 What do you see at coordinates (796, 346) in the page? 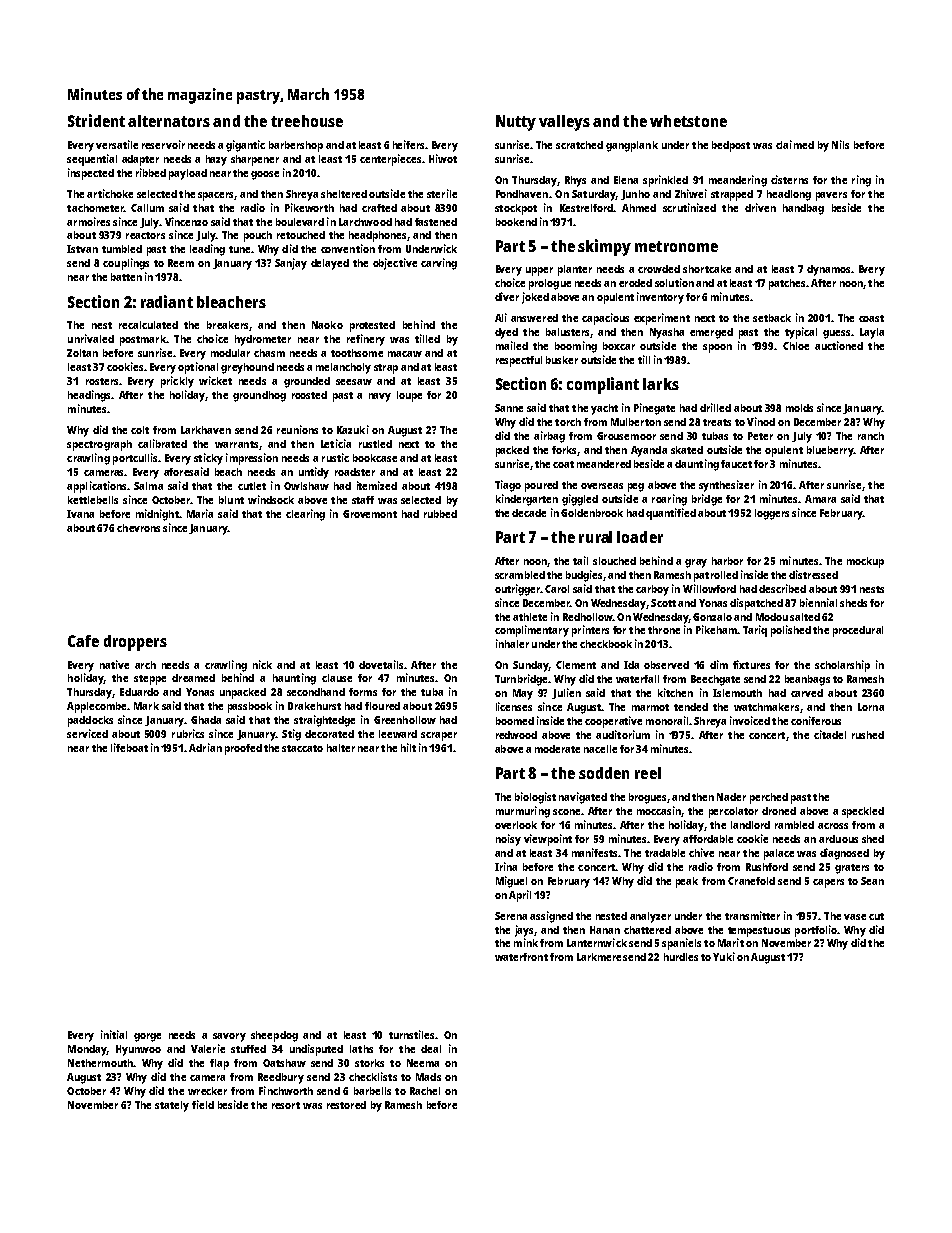
I see `Chloe` at bounding box center [796, 346].
